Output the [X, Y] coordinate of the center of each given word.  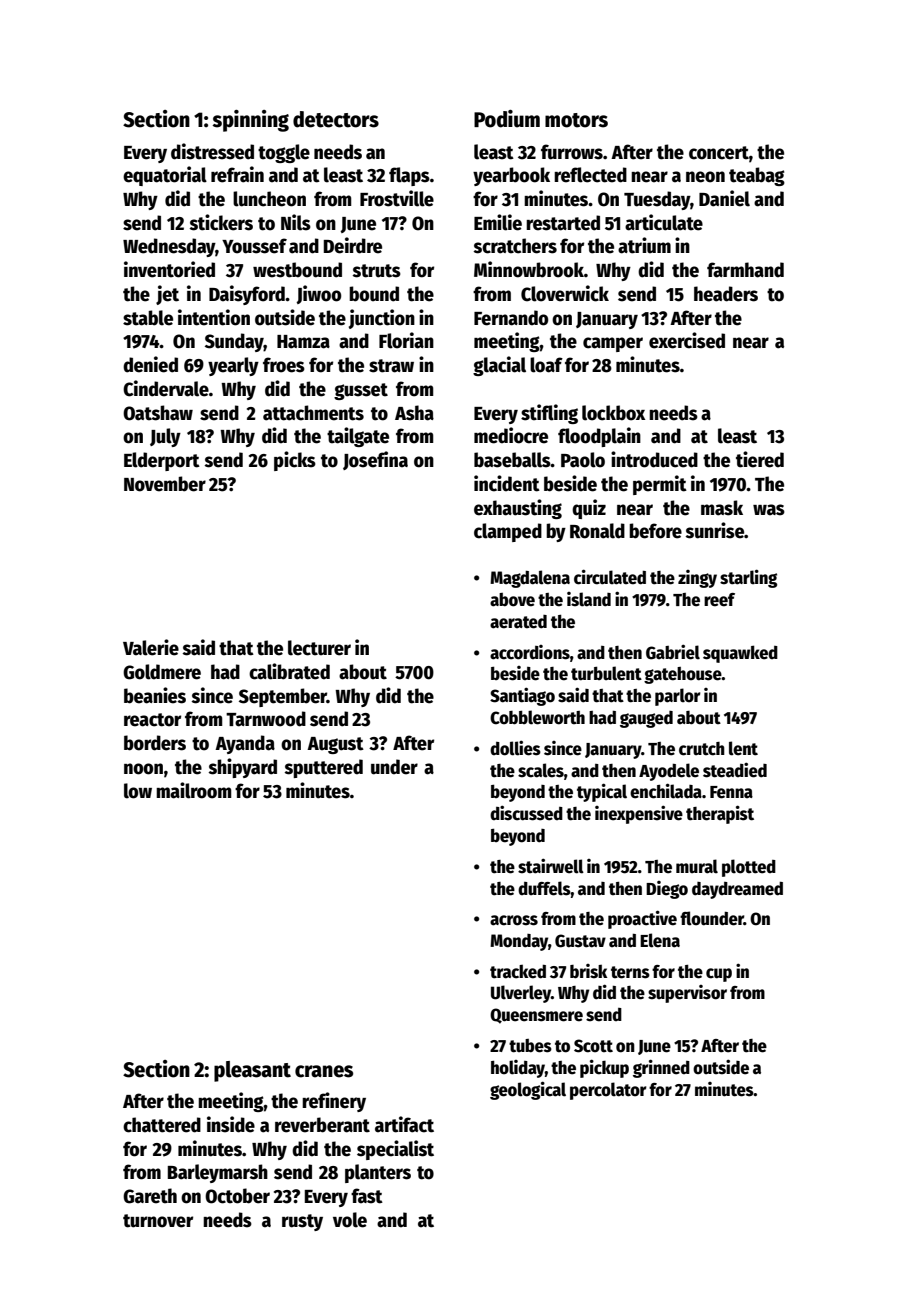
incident [507, 483]
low [138, 791]
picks [295, 461]
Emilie [498, 222]
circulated [610, 577]
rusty [302, 1222]
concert [719, 153]
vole [350, 1220]
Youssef [254, 246]
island [589, 599]
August [335, 745]
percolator [608, 1091]
